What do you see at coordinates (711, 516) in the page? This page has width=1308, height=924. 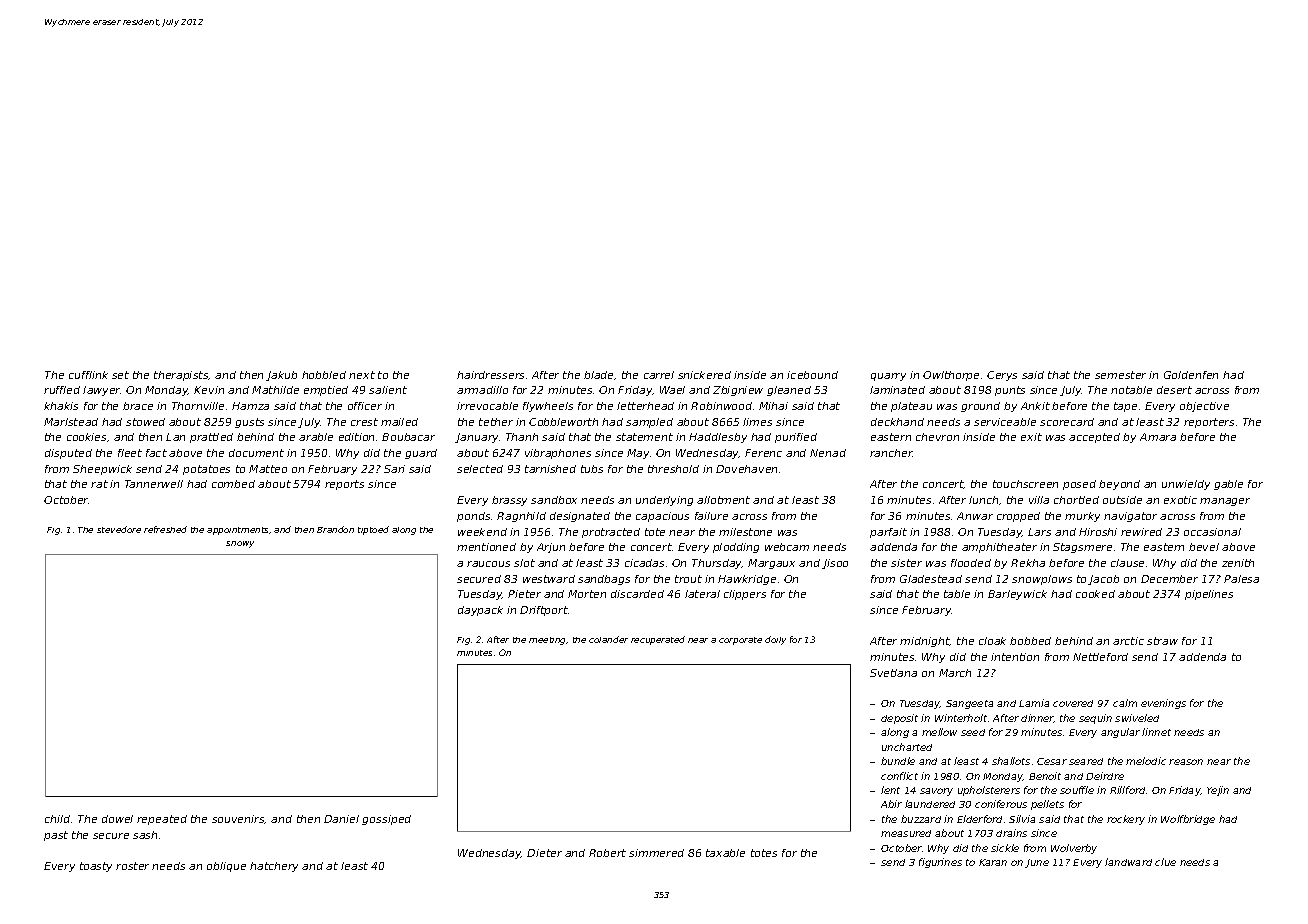 I see `failure` at bounding box center [711, 516].
